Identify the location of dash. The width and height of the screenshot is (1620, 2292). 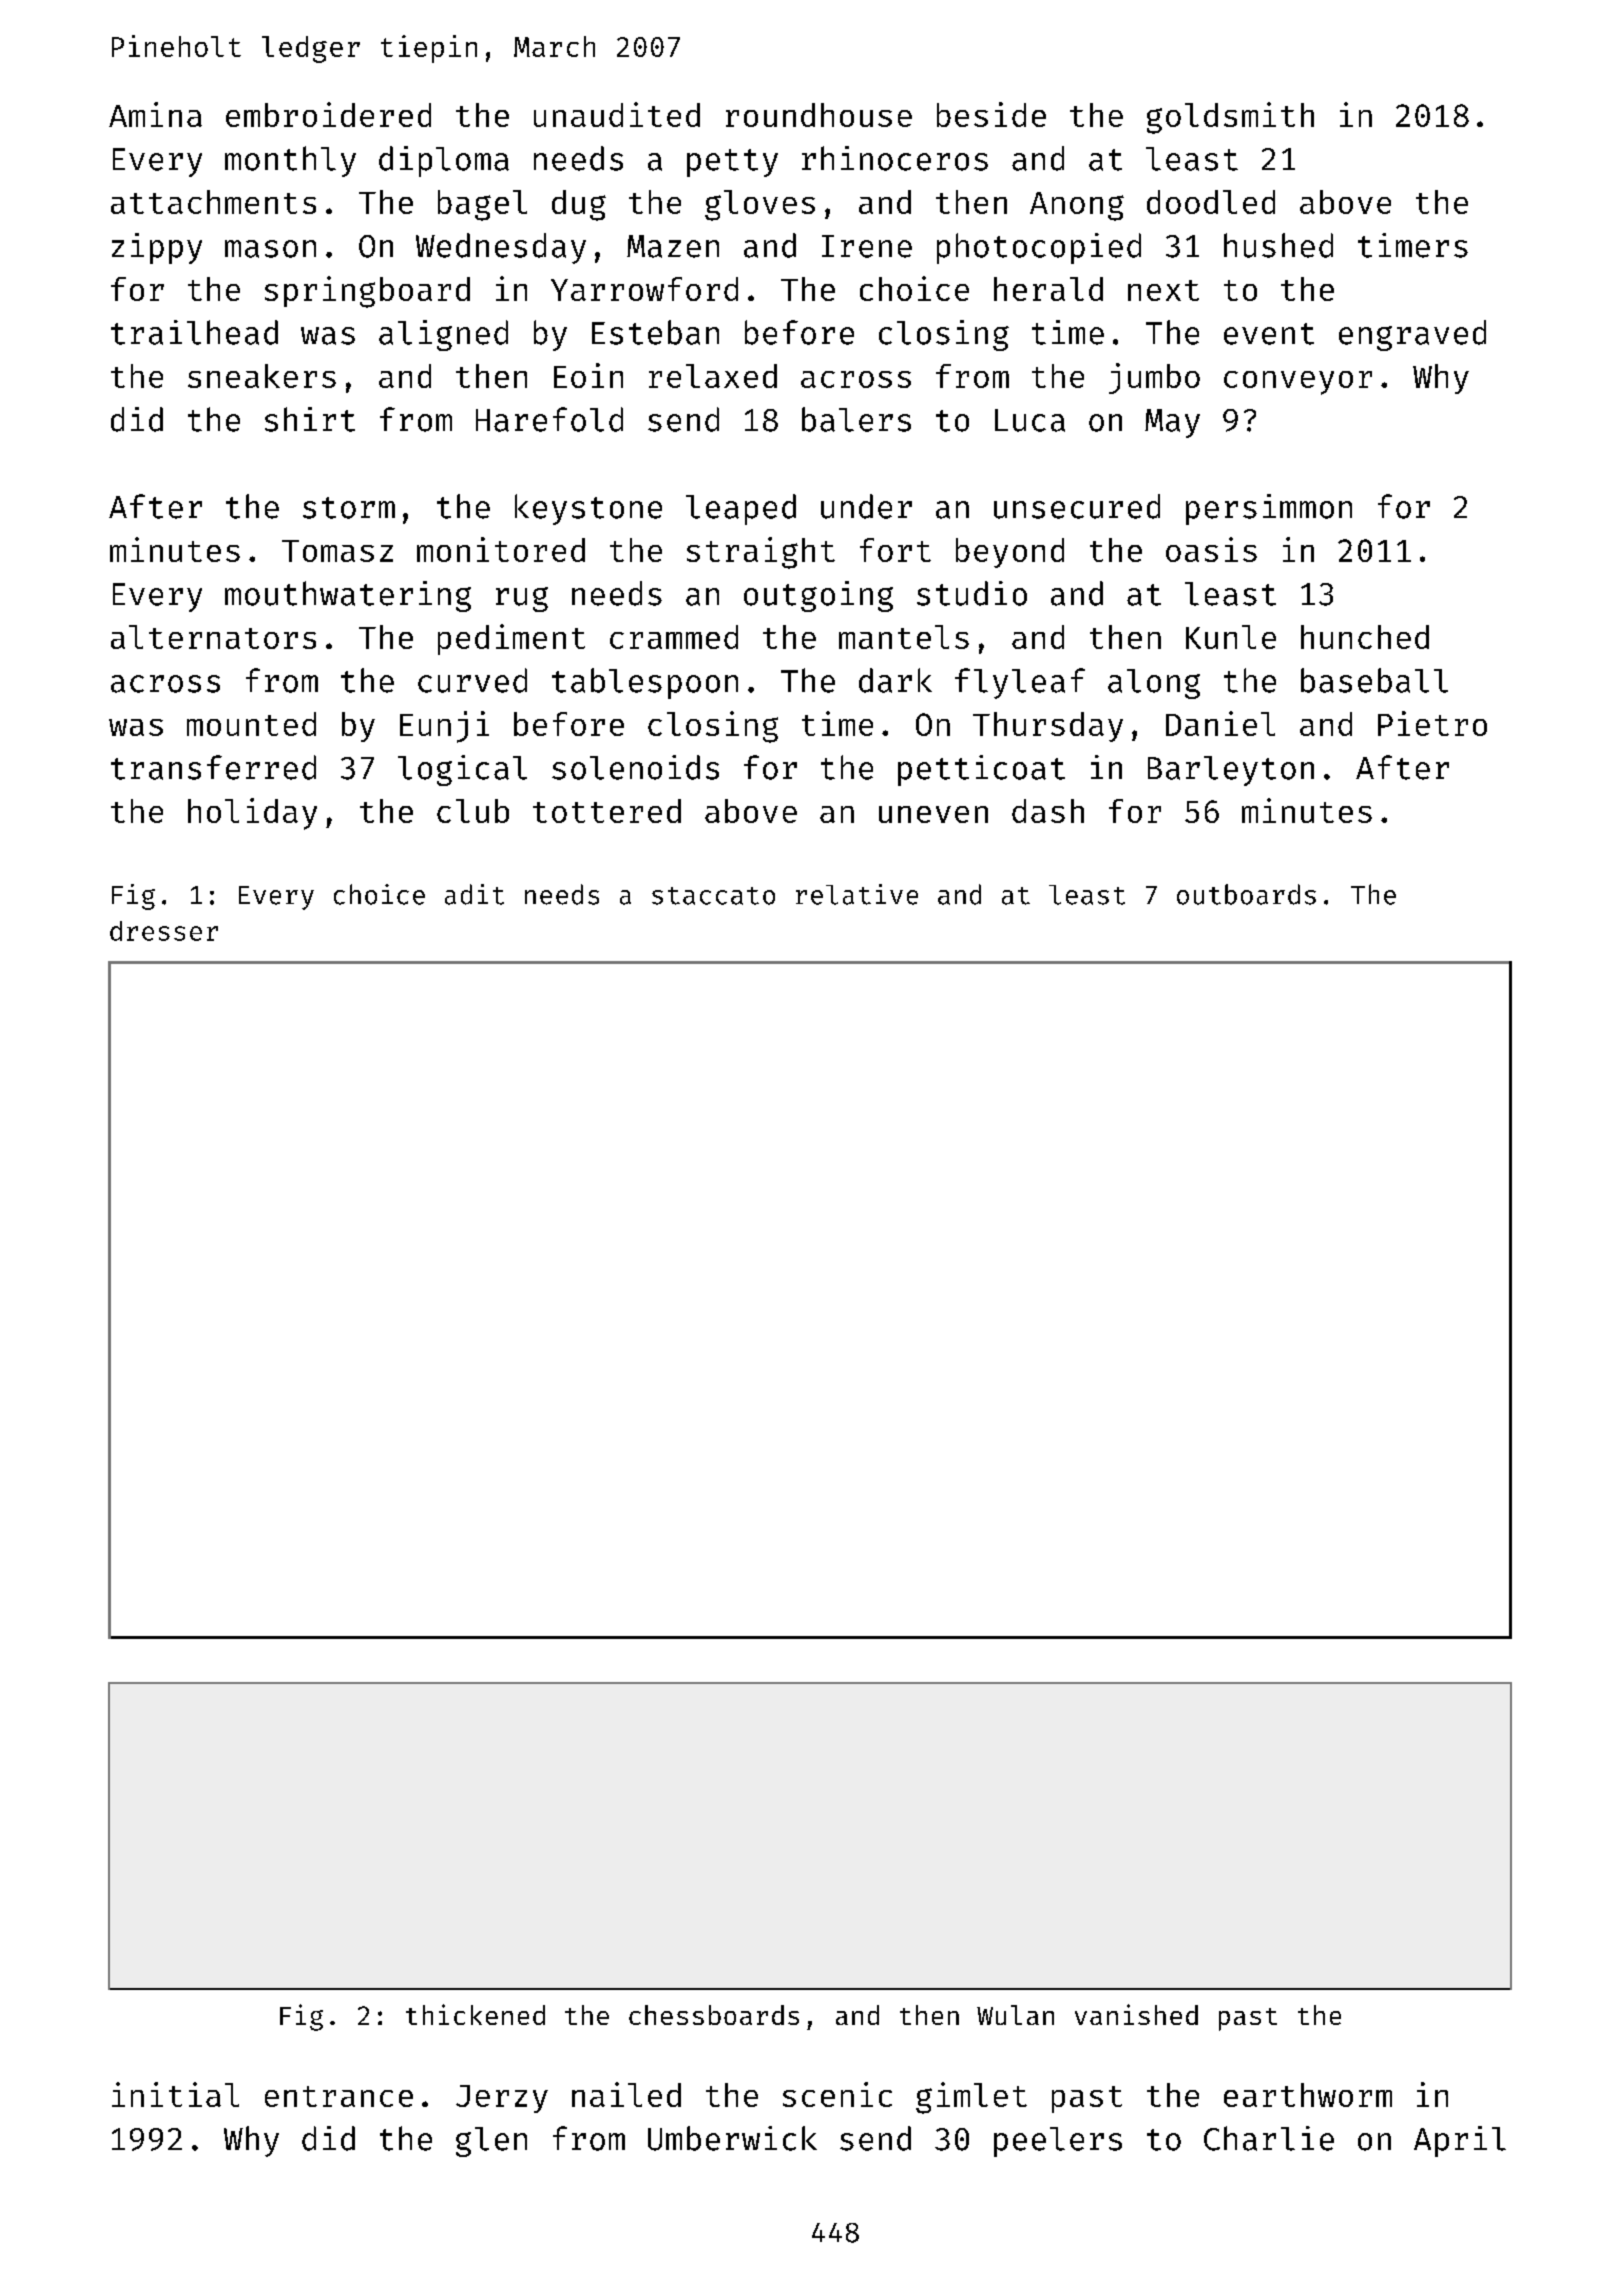
(1048, 811).
